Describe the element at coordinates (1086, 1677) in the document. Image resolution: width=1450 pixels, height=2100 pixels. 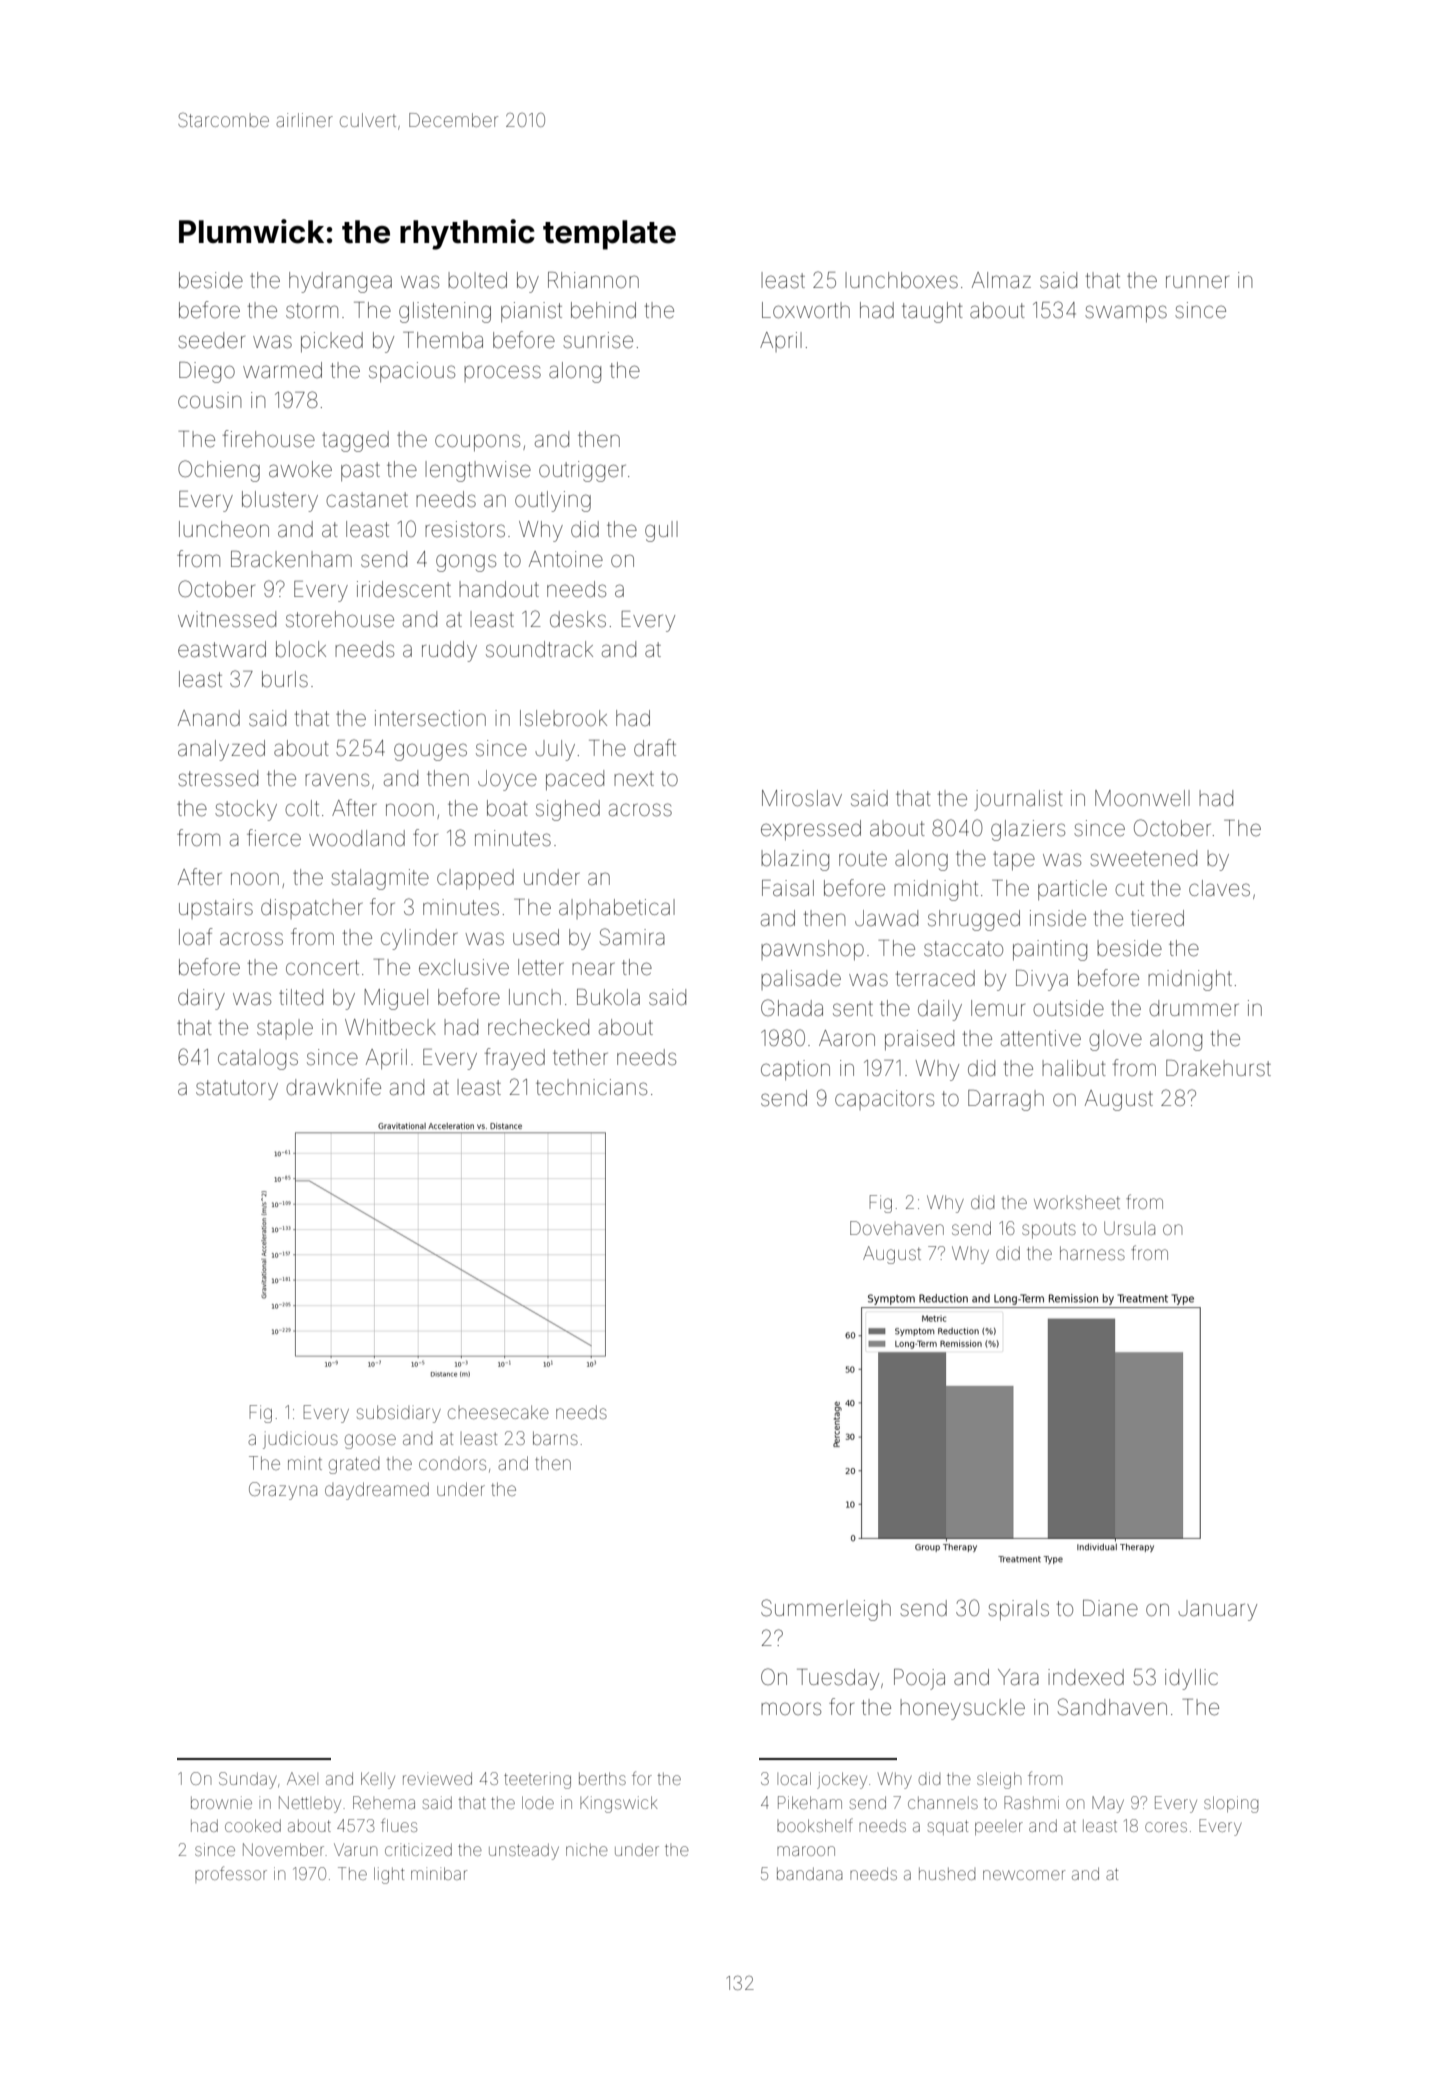
I see `indexed` at that location.
